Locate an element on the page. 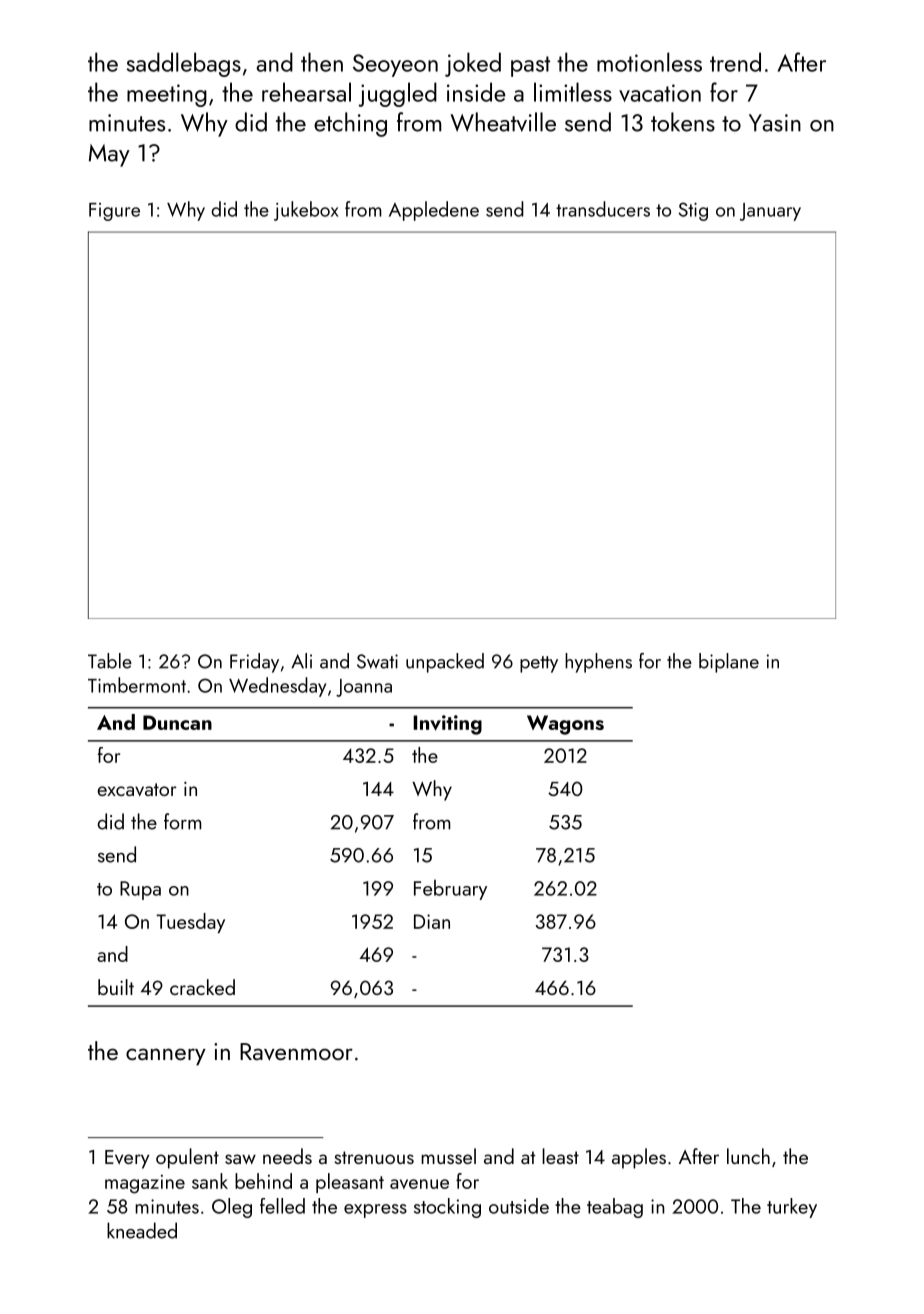 Image resolution: width=924 pixels, height=1314 pixels. saddlebags is located at coordinates (184, 64).
